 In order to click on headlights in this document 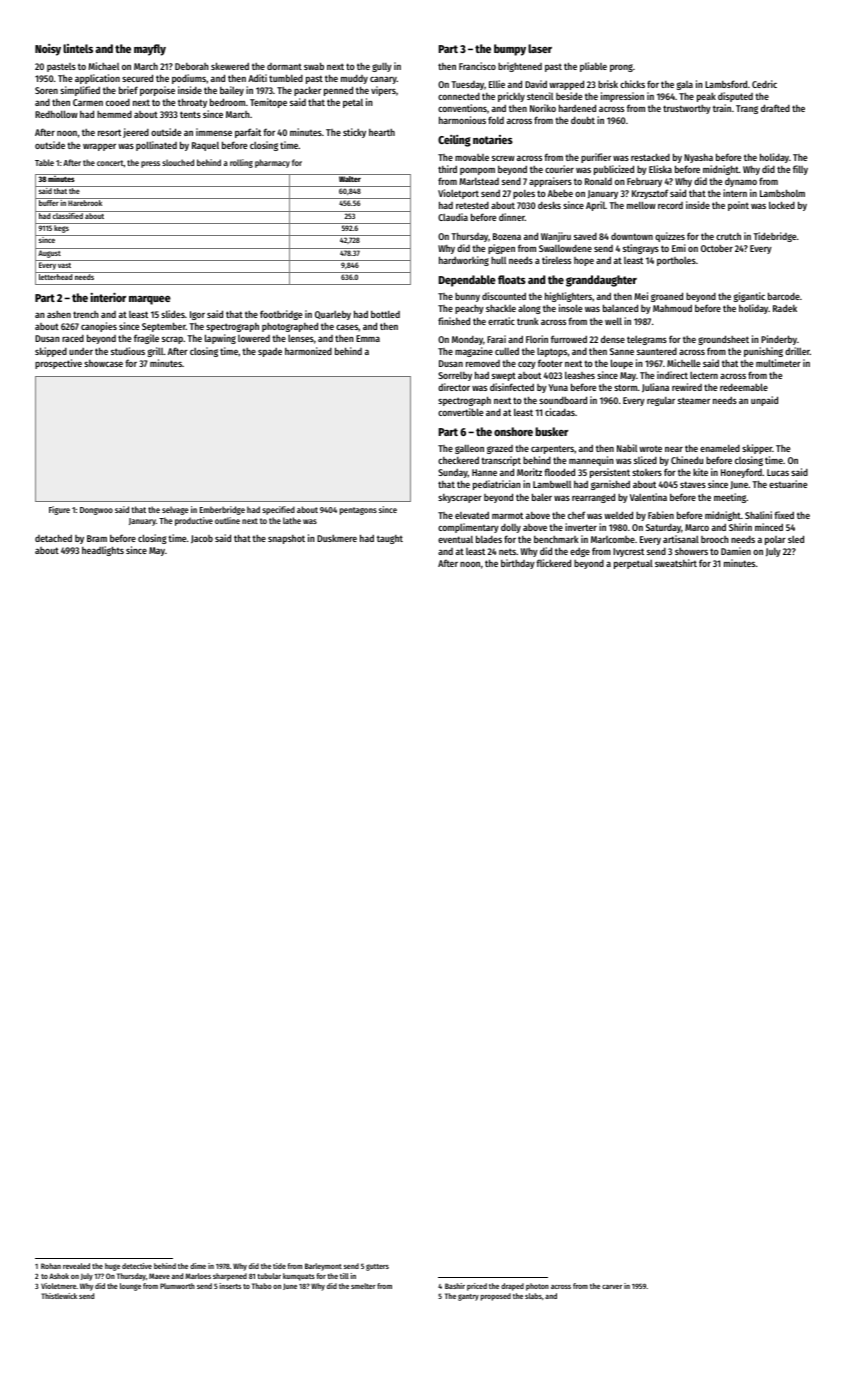, I will do `click(103, 551)`.
